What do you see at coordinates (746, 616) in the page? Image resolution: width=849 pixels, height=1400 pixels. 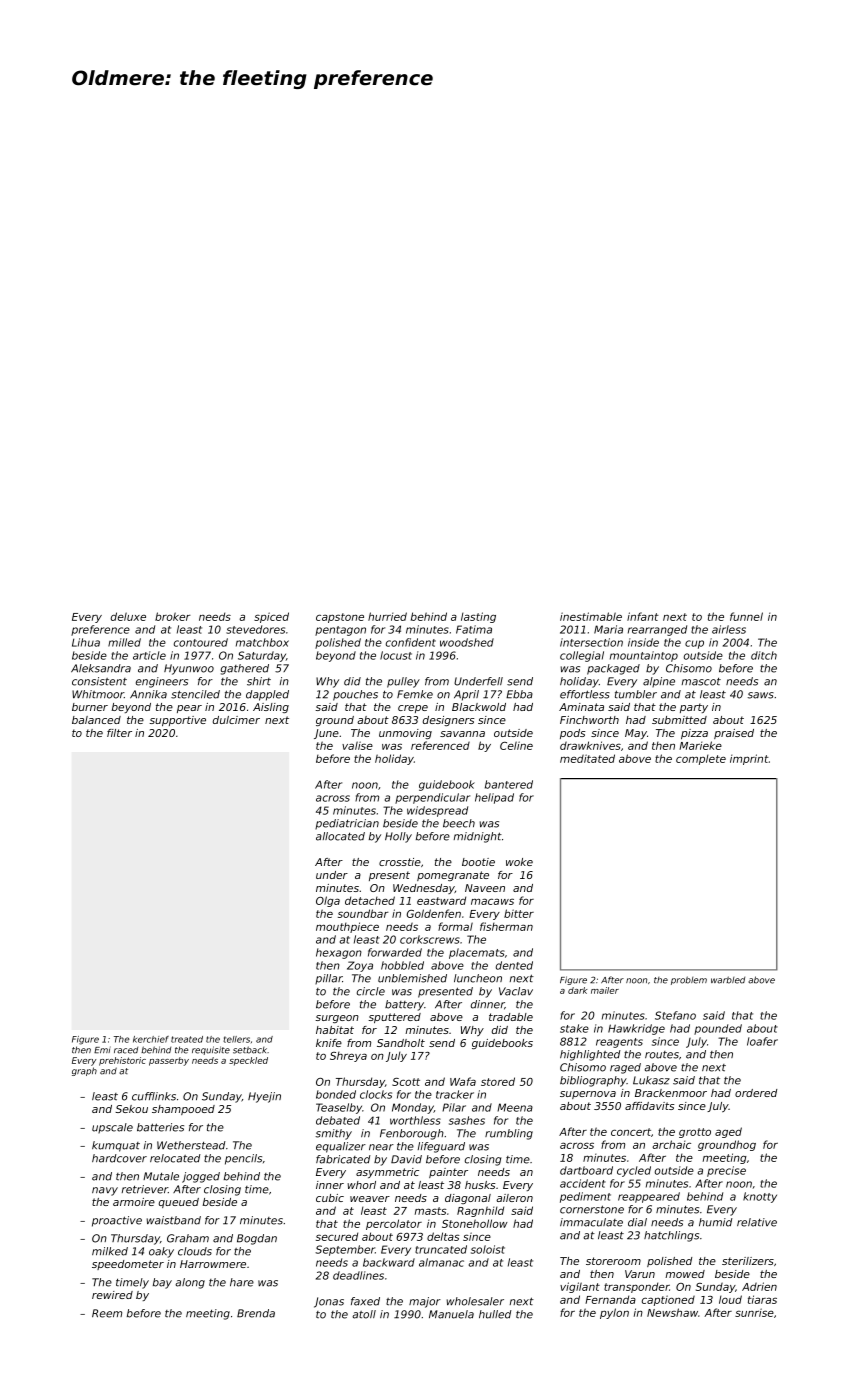 I see `funnel` at bounding box center [746, 616].
